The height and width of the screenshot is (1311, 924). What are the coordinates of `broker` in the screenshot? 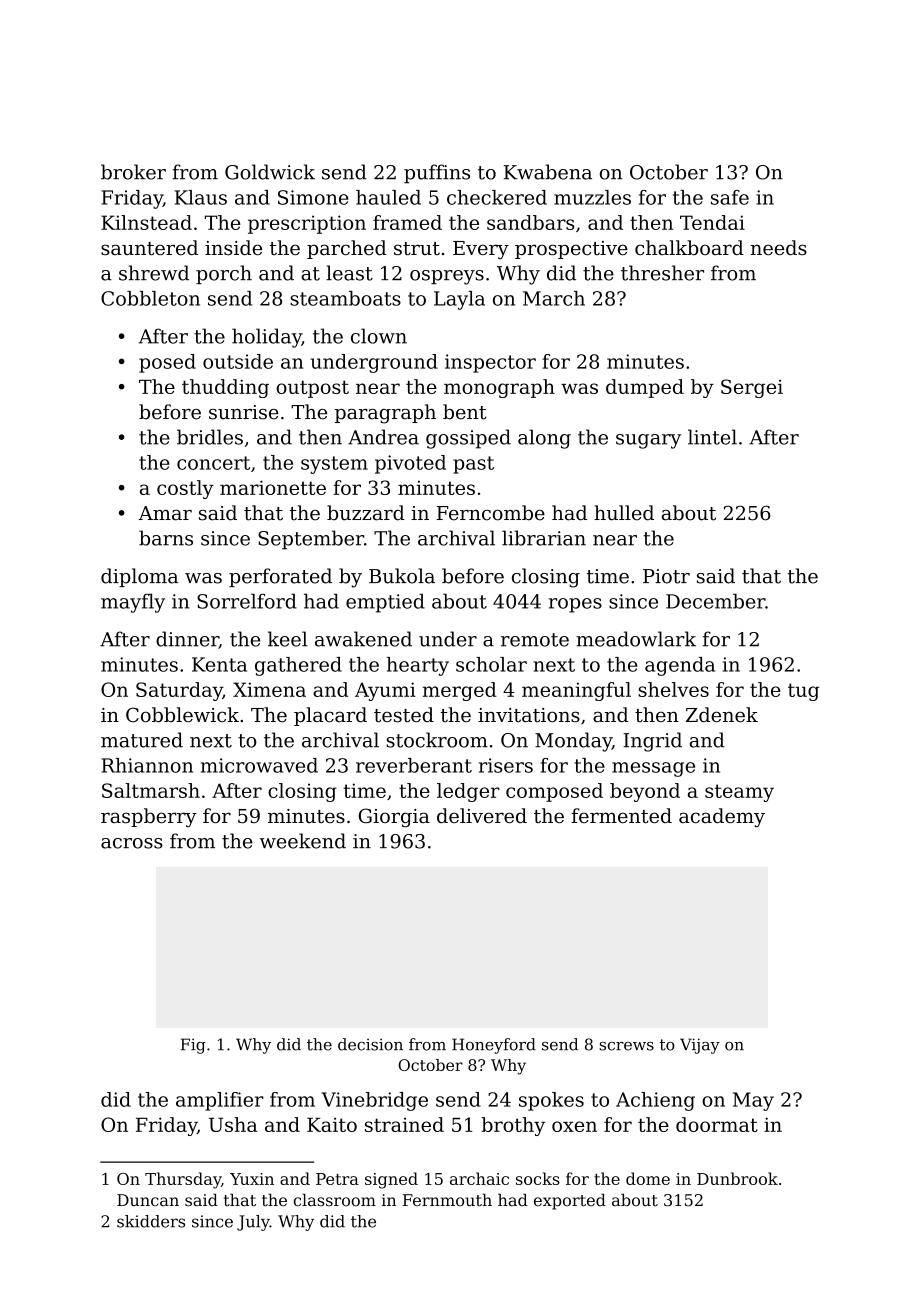 It's located at (133, 172).
